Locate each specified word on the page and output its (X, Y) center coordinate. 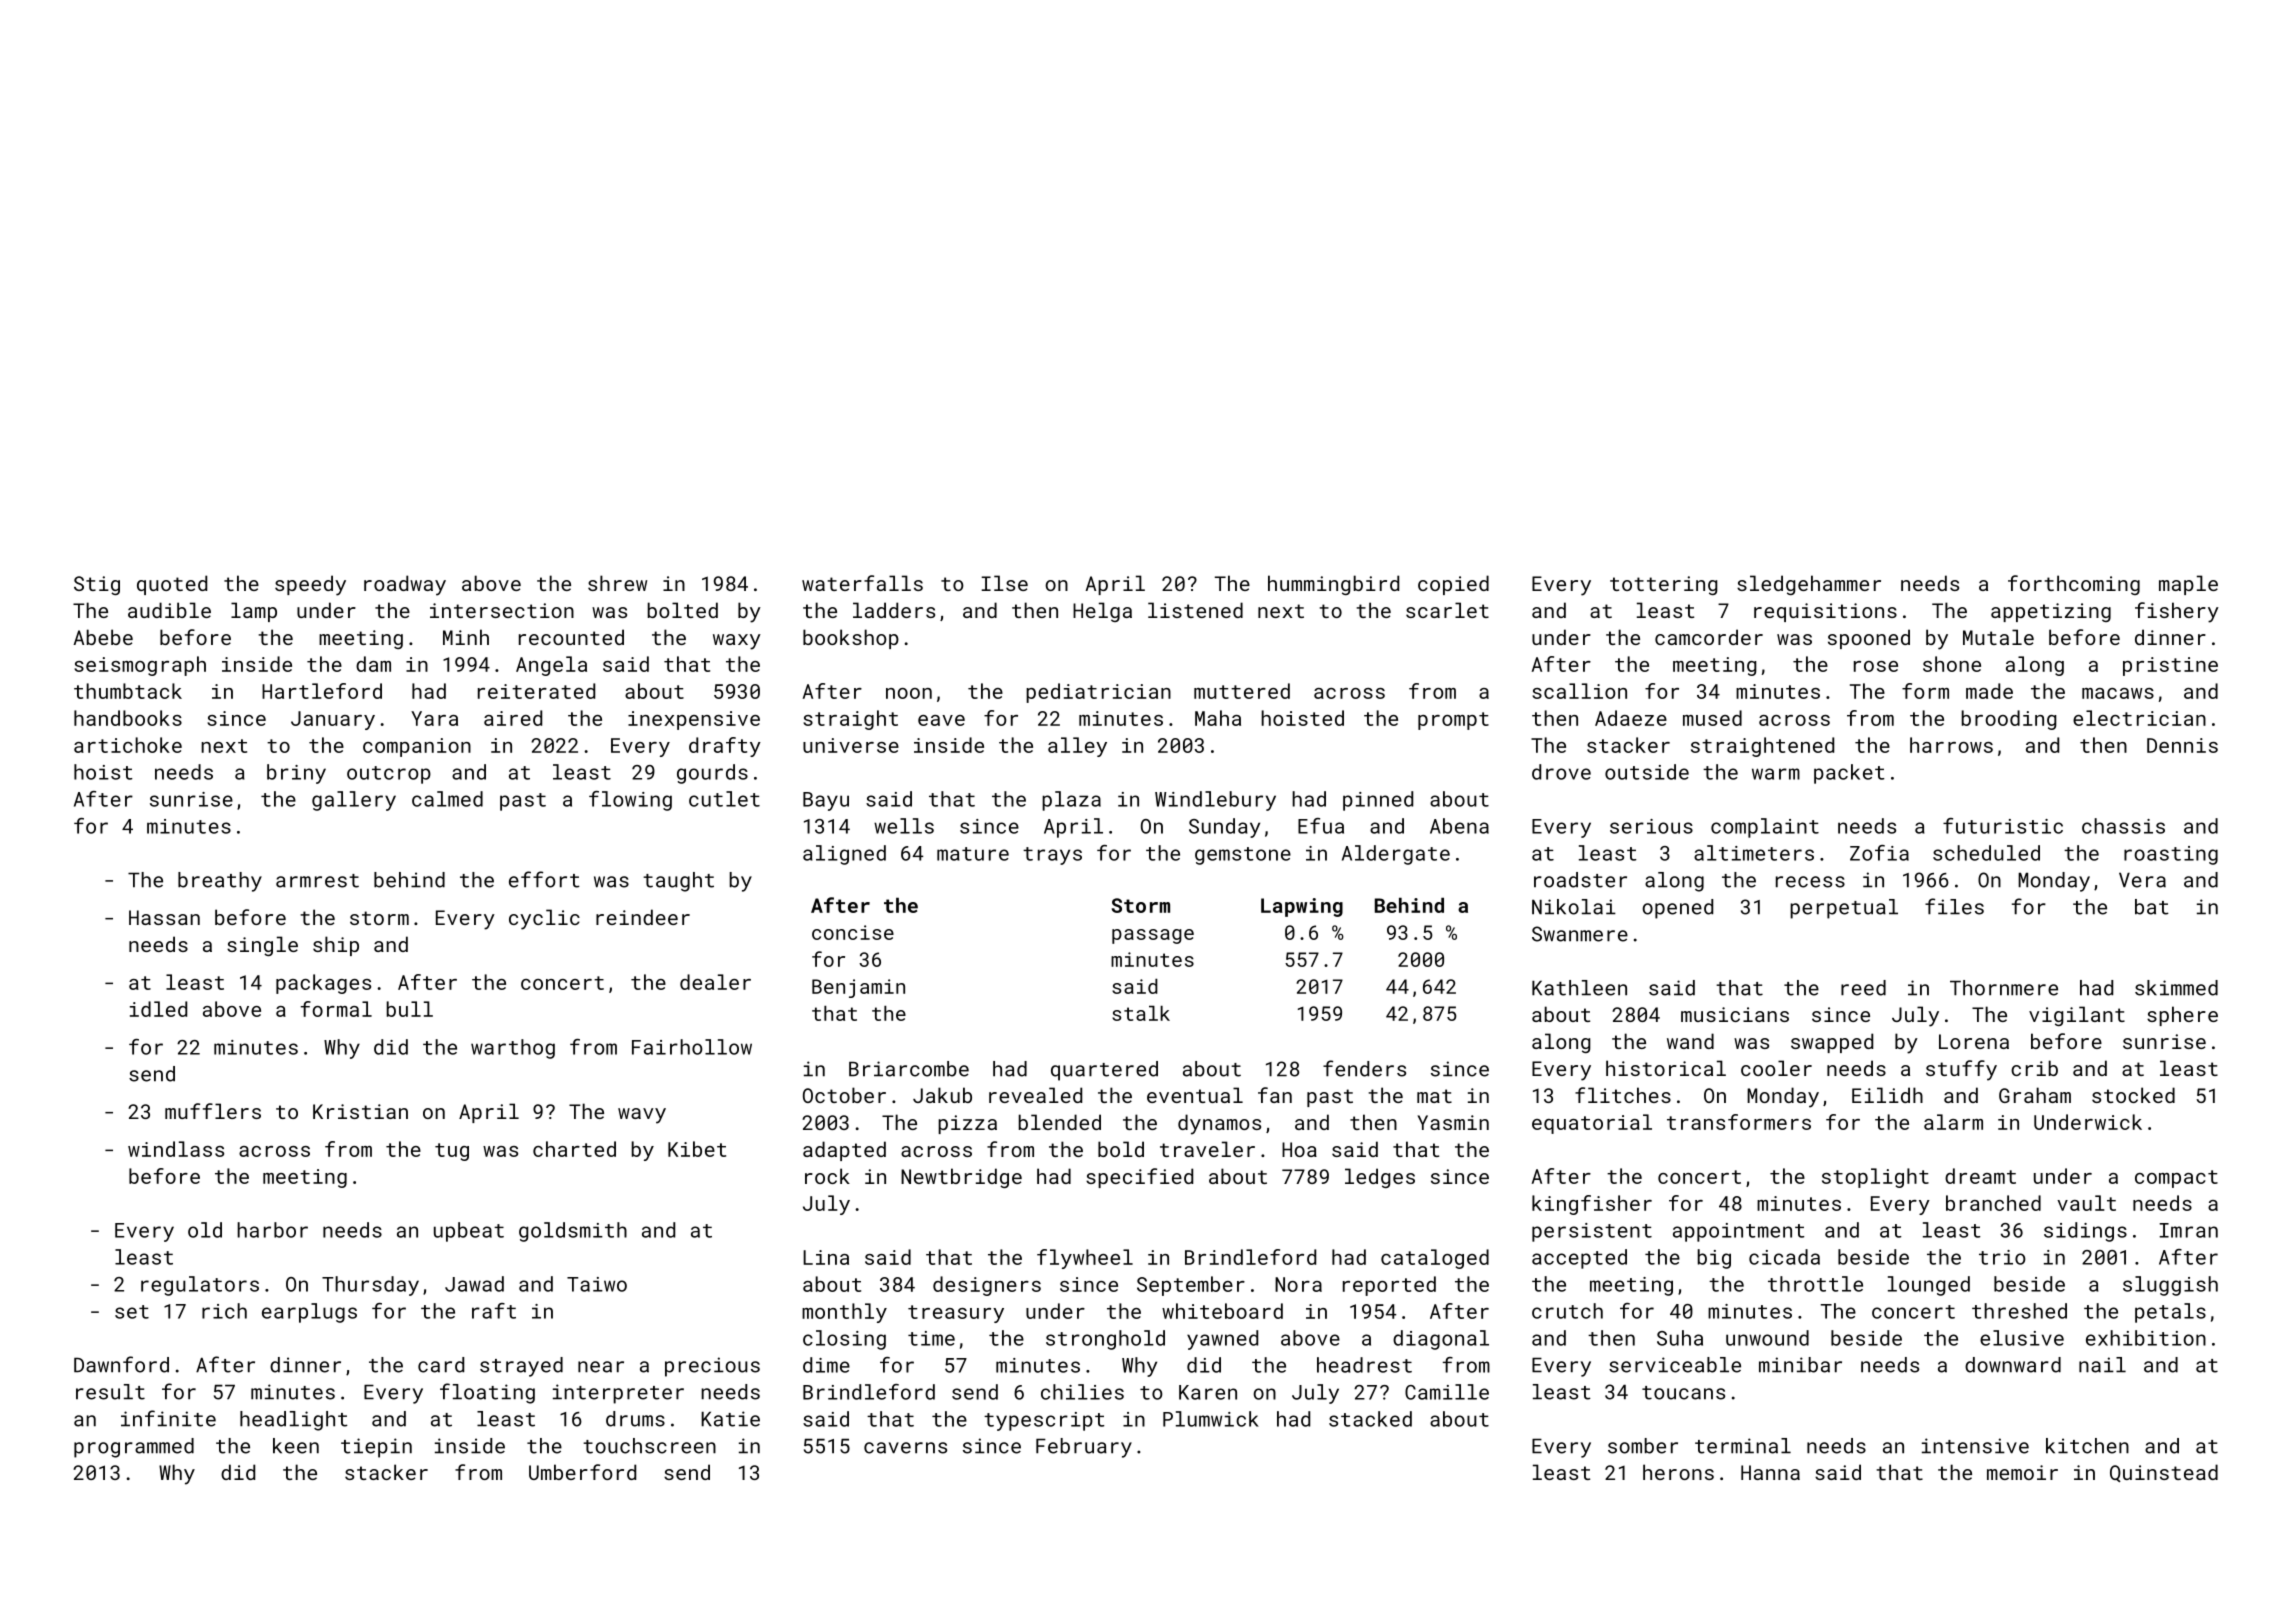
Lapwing (1302, 907)
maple (2188, 585)
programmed (134, 1448)
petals (2170, 1313)
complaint (1765, 828)
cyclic (544, 919)
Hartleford (322, 691)
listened (1195, 610)
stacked (1370, 1419)
